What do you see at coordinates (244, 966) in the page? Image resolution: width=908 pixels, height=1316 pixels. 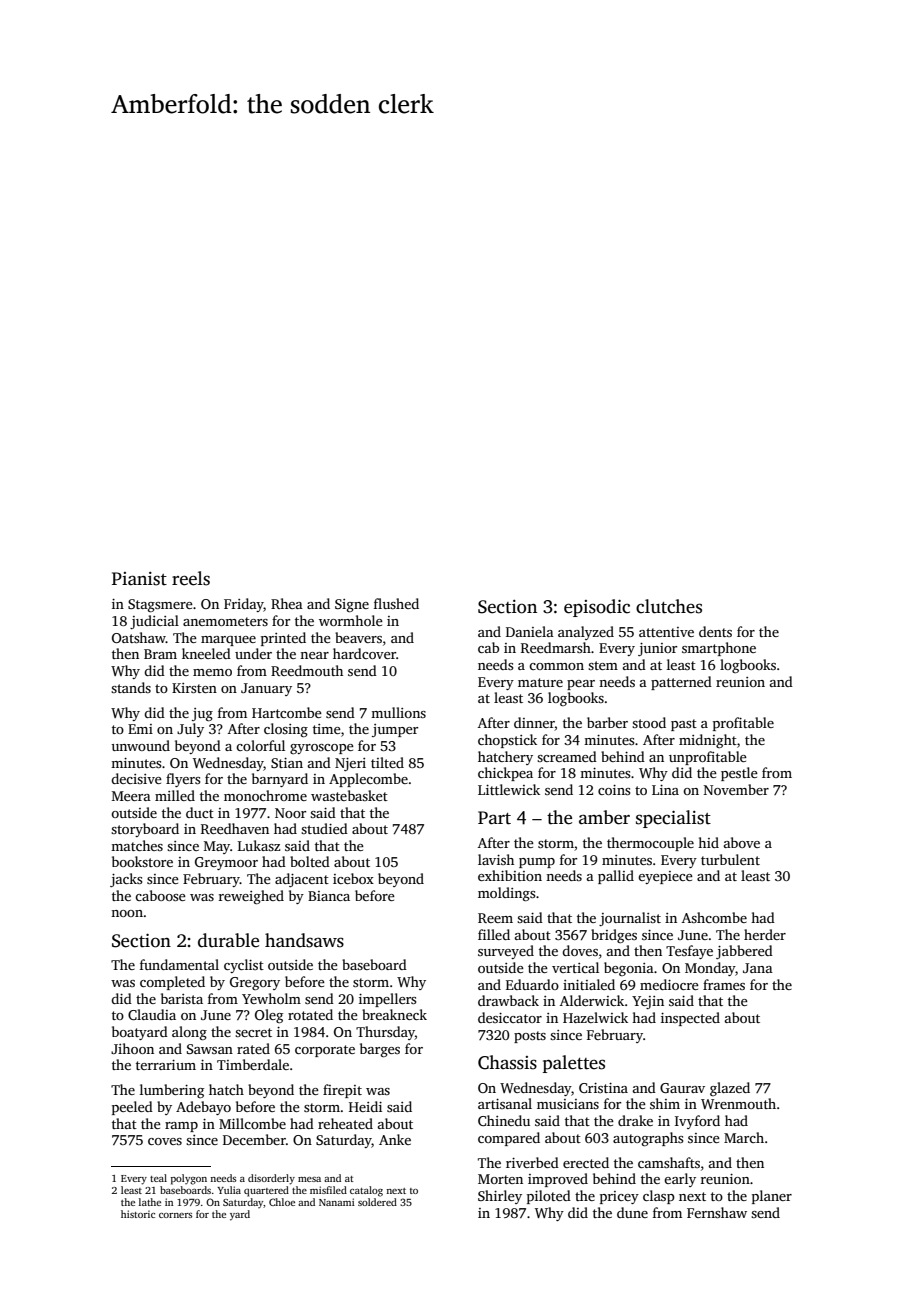 I see `cyclist` at bounding box center [244, 966].
